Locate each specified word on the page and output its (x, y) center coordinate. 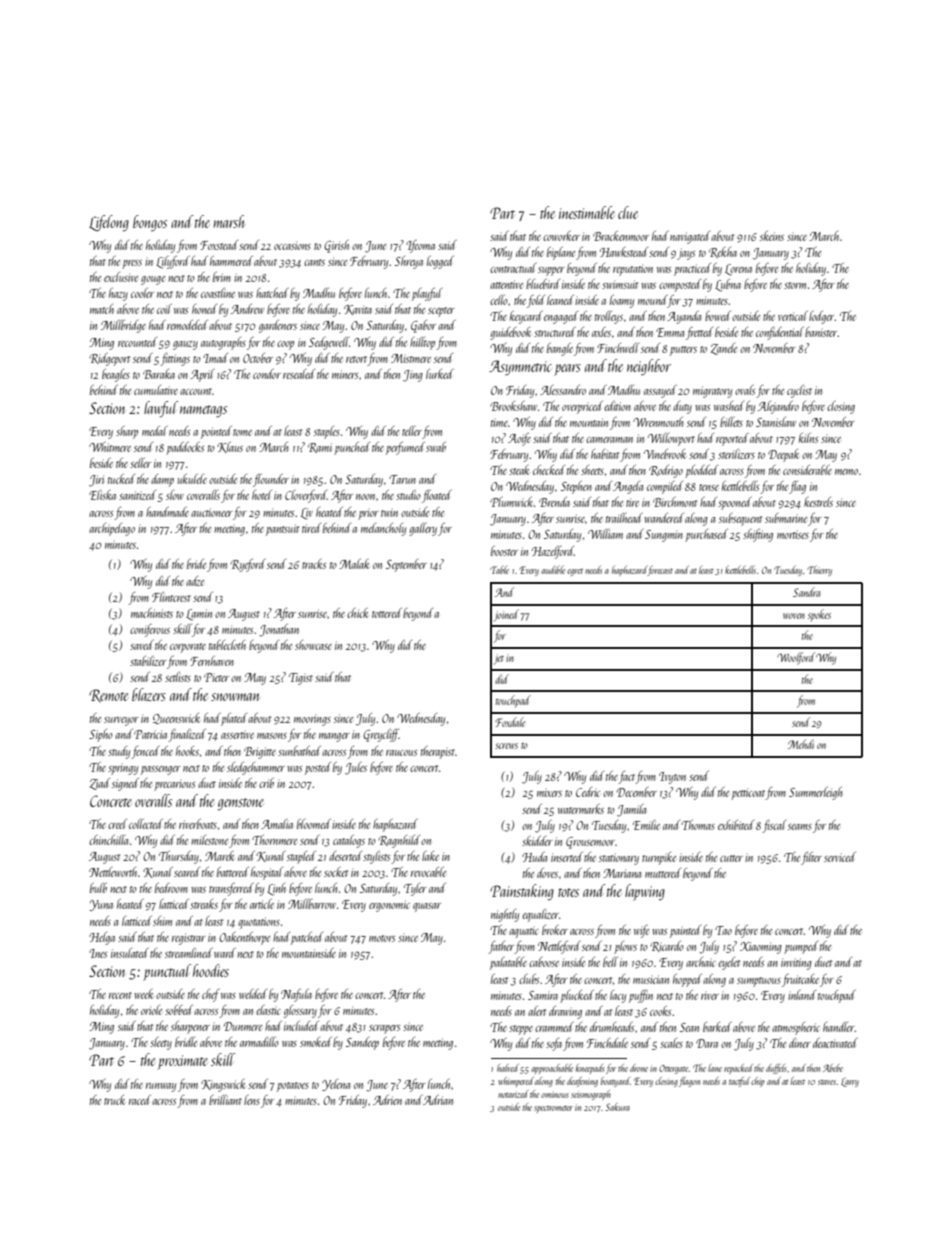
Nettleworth (113, 872)
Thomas (698, 825)
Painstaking (522, 892)
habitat (605, 454)
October (258, 358)
